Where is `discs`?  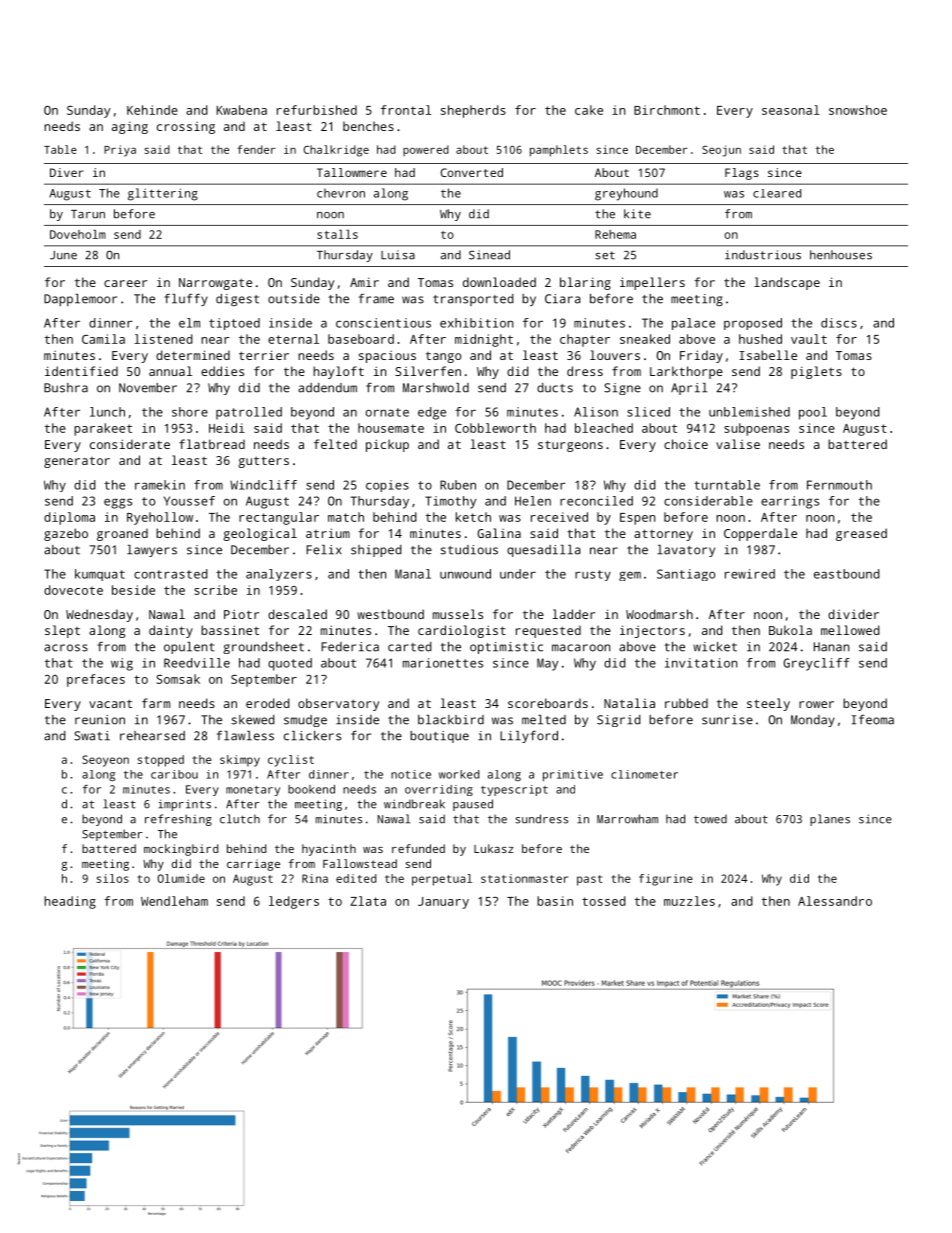
discs is located at coordinates (839, 323).
